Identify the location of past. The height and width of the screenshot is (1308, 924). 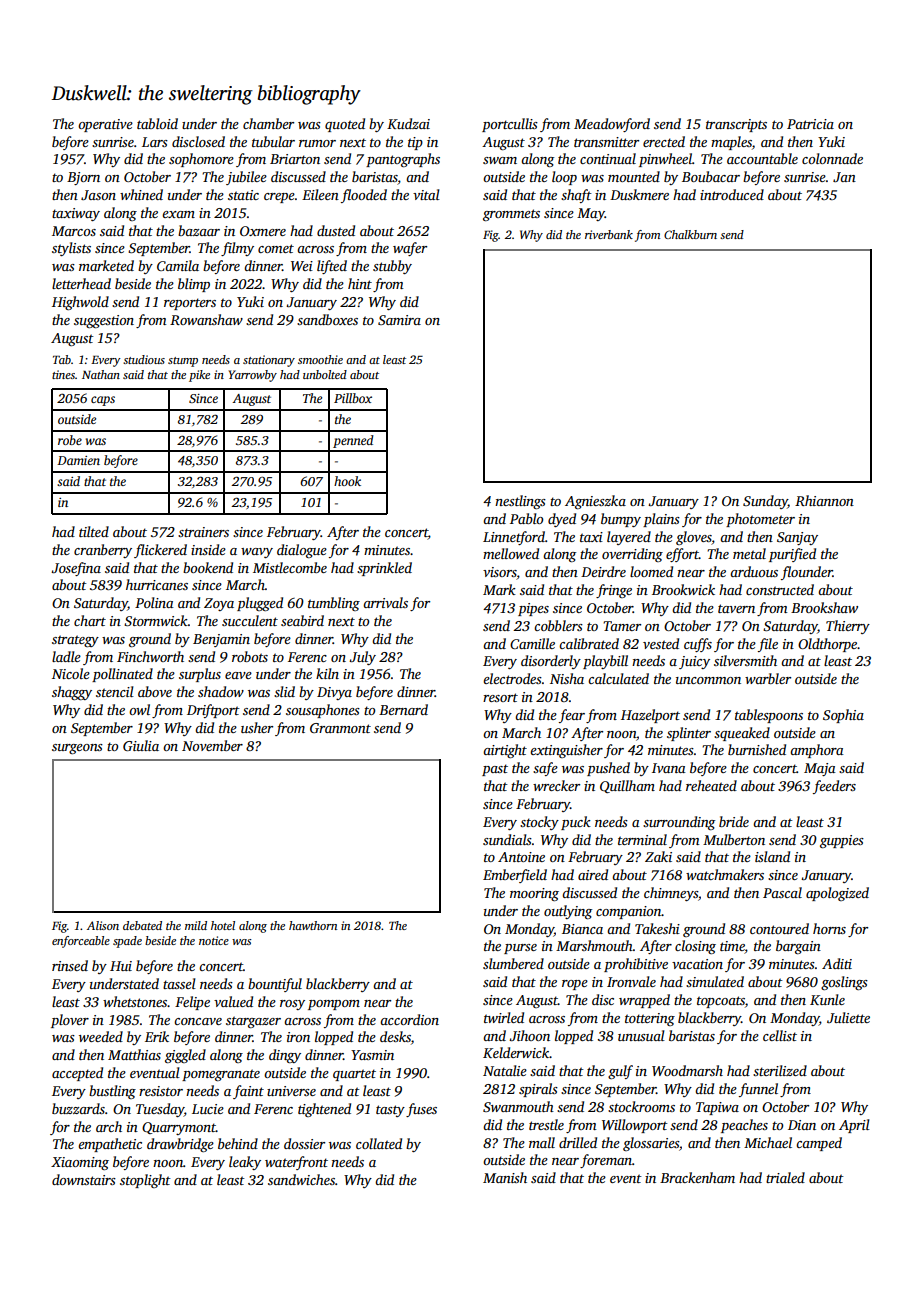
(495, 770).
